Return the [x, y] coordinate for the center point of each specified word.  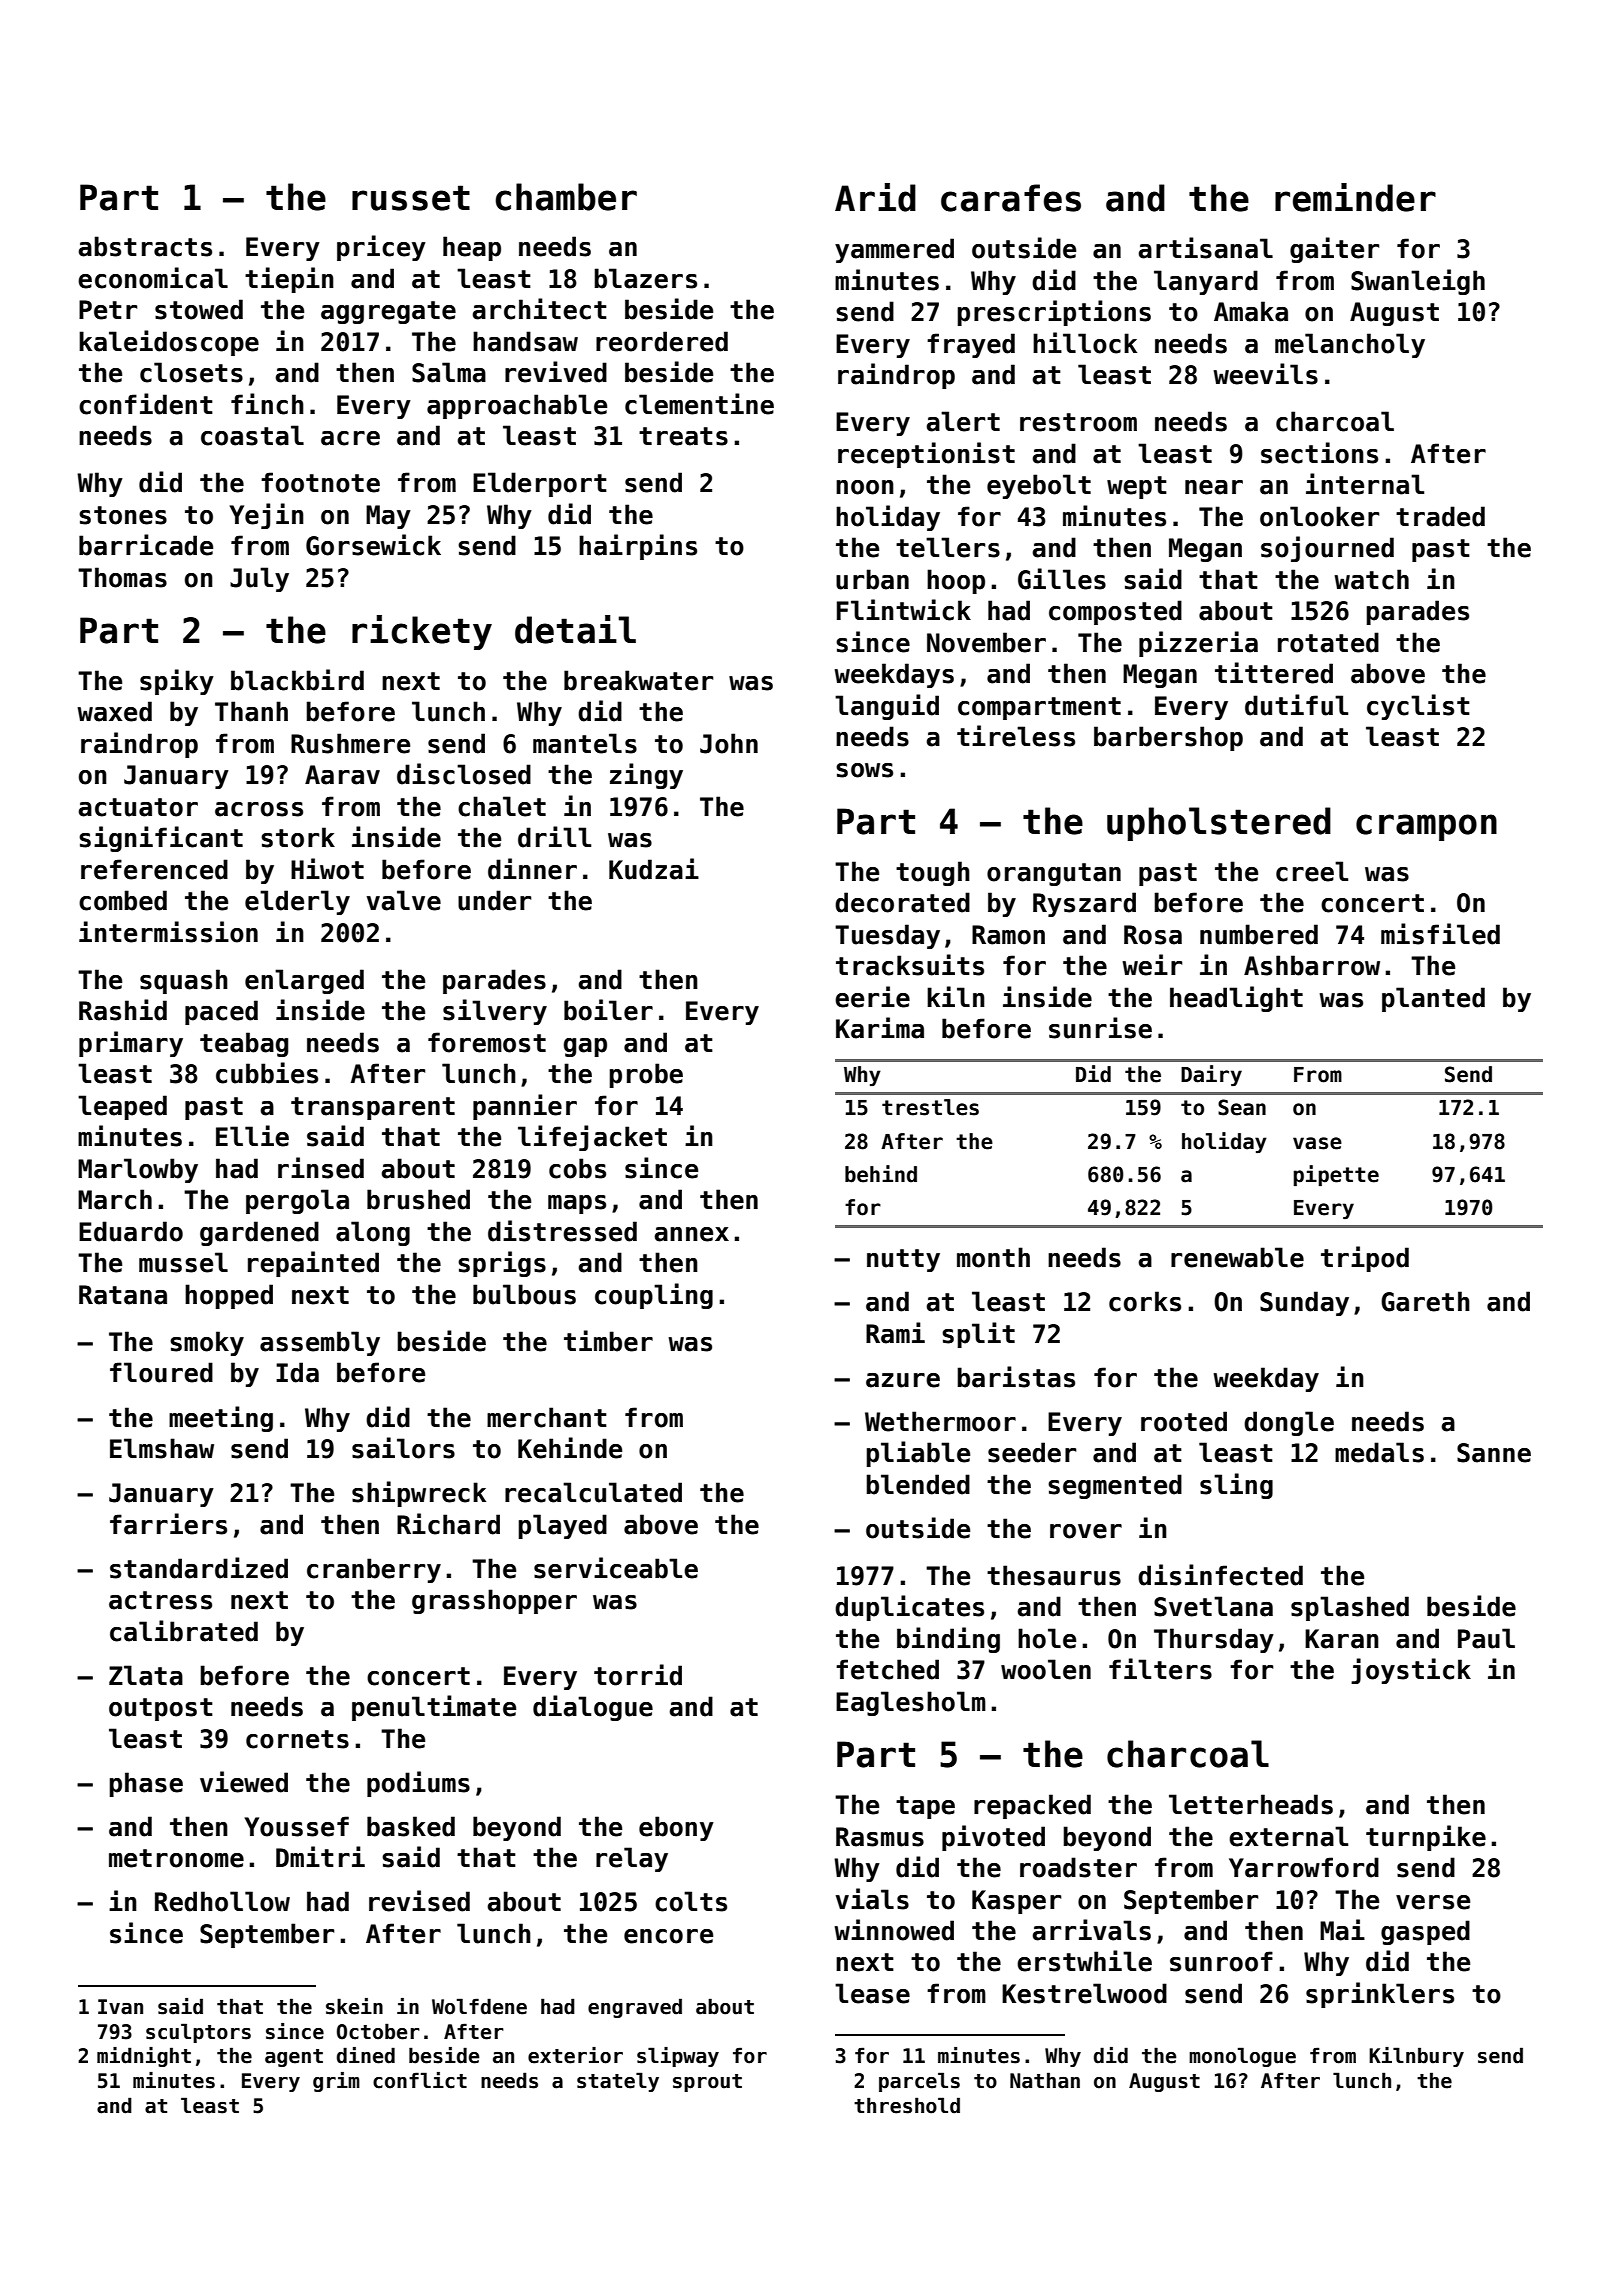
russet [411, 198]
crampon [1426, 827]
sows [864, 770]
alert [963, 421]
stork [298, 837]
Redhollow [222, 1901]
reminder [1355, 197]
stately [618, 2082]
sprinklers [1380, 1995]
